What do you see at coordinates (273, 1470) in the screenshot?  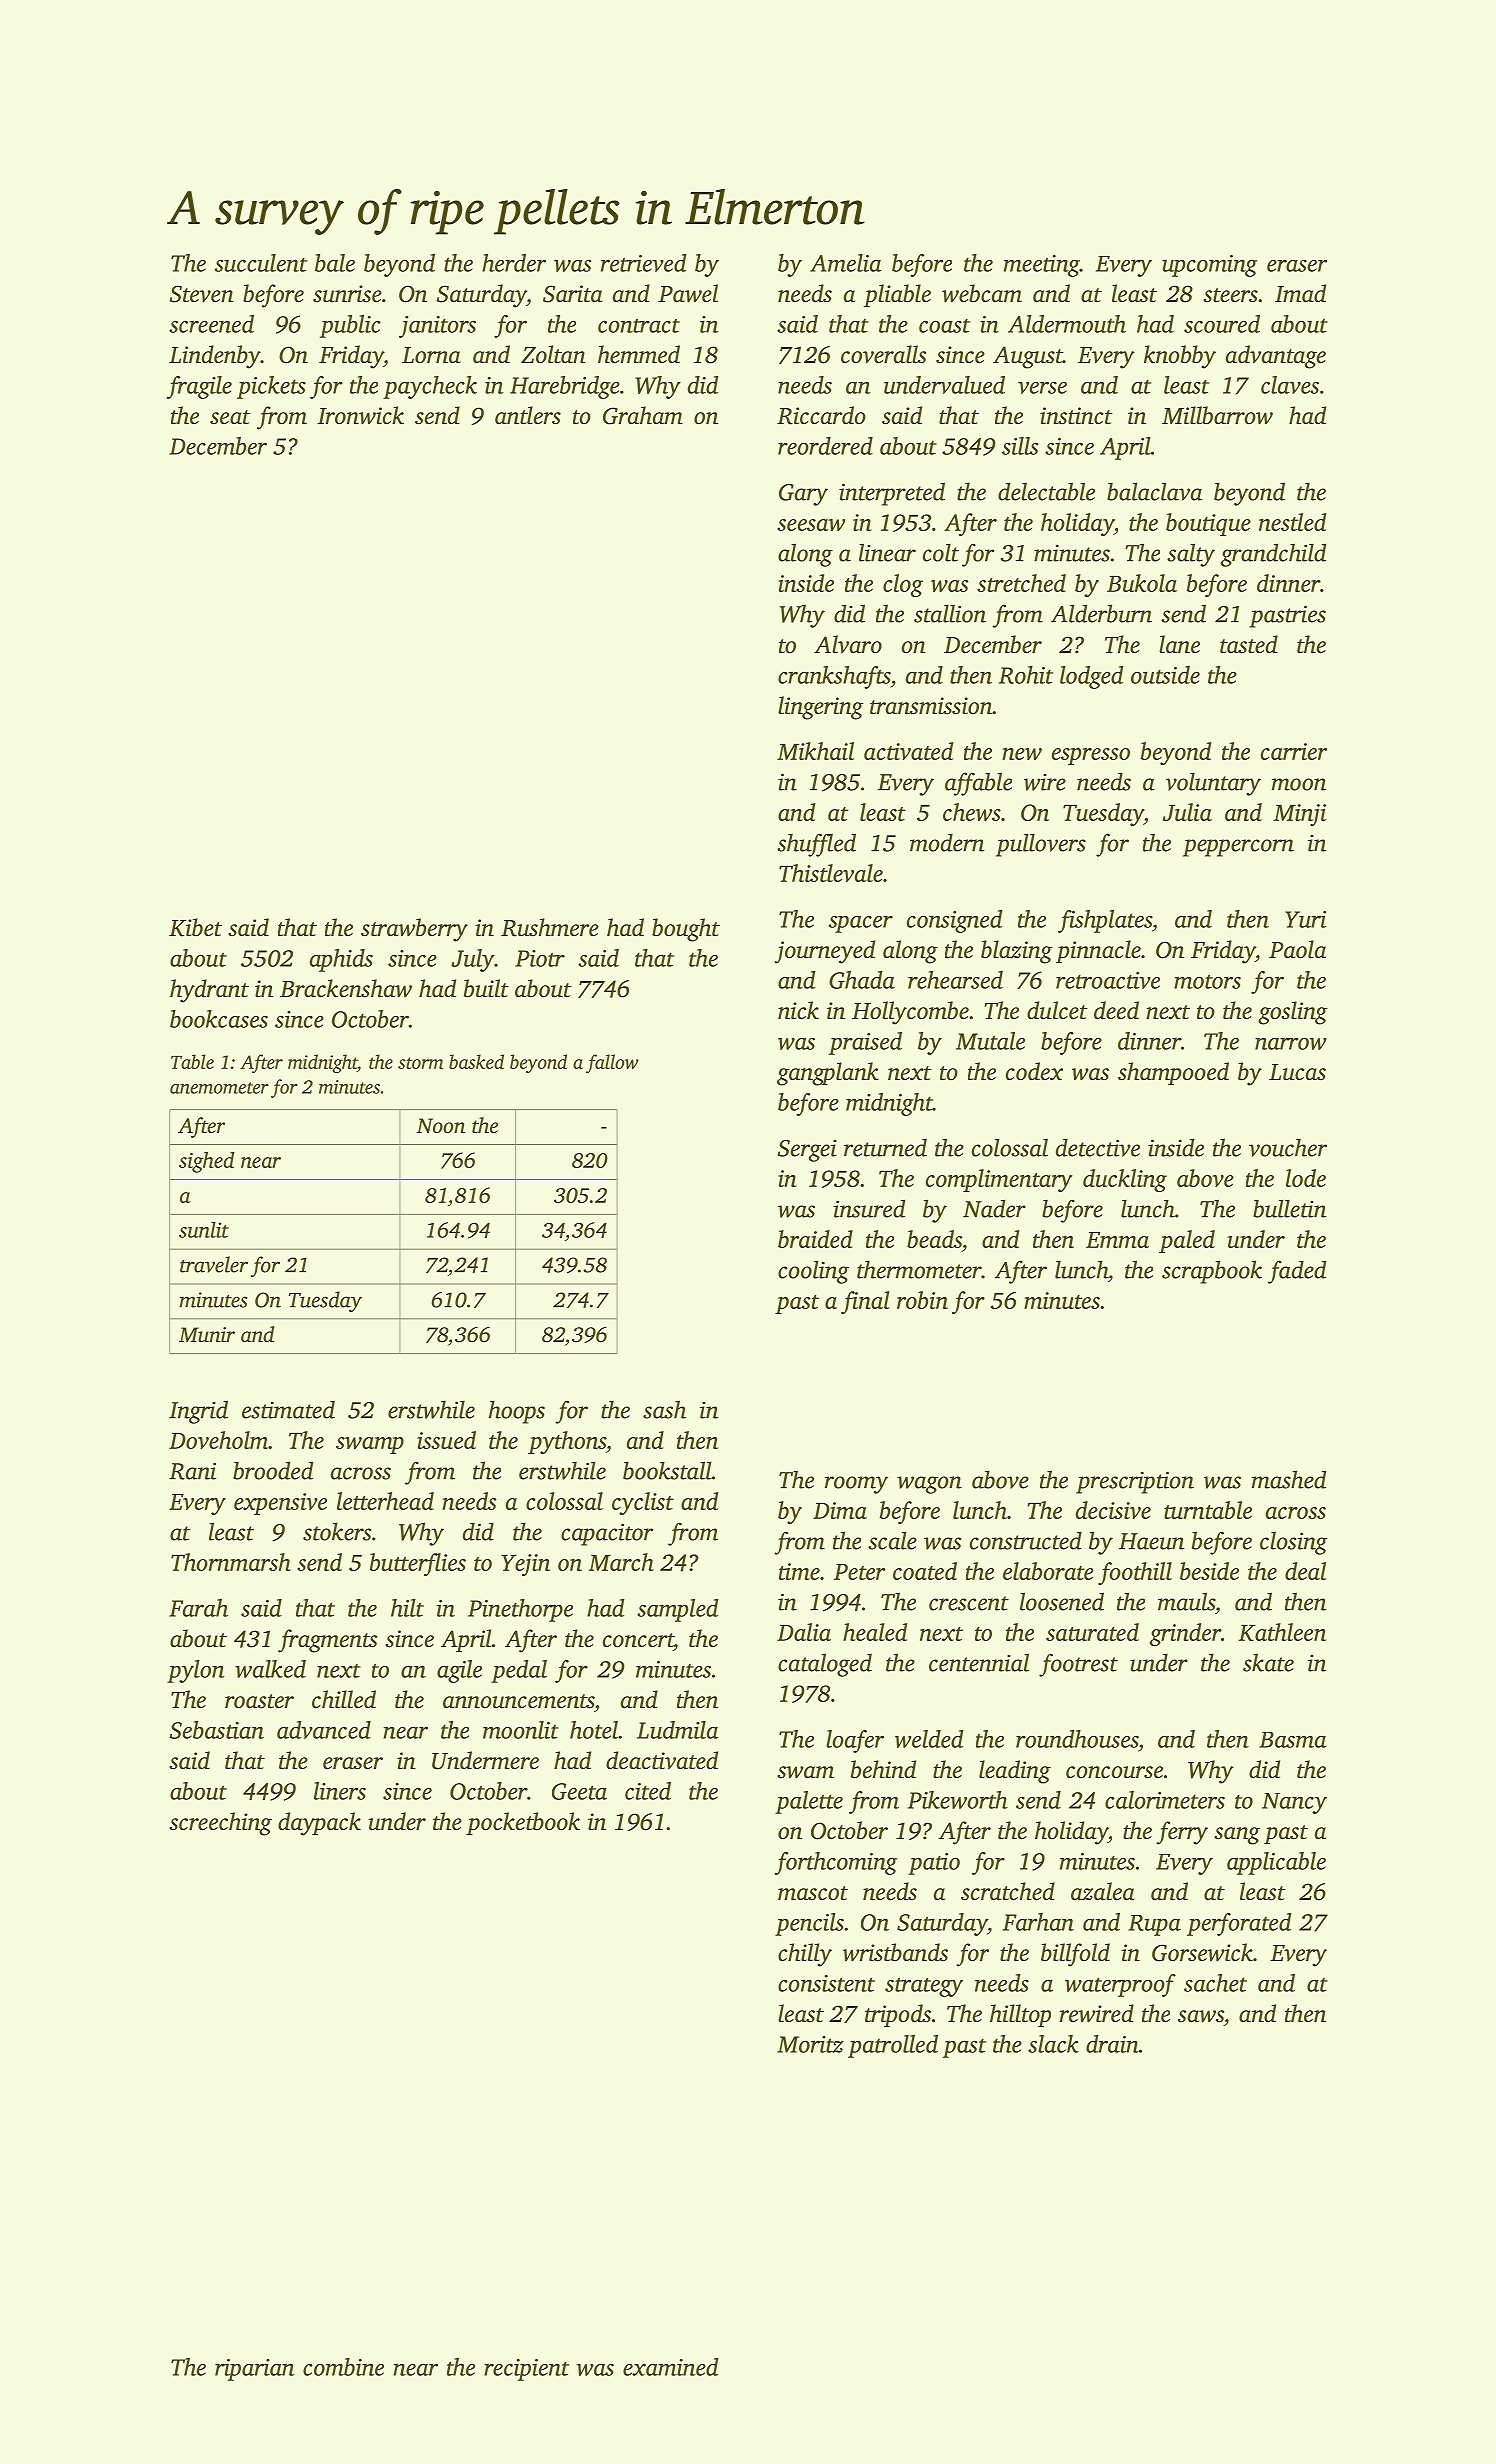 I see `brooded` at bounding box center [273, 1470].
